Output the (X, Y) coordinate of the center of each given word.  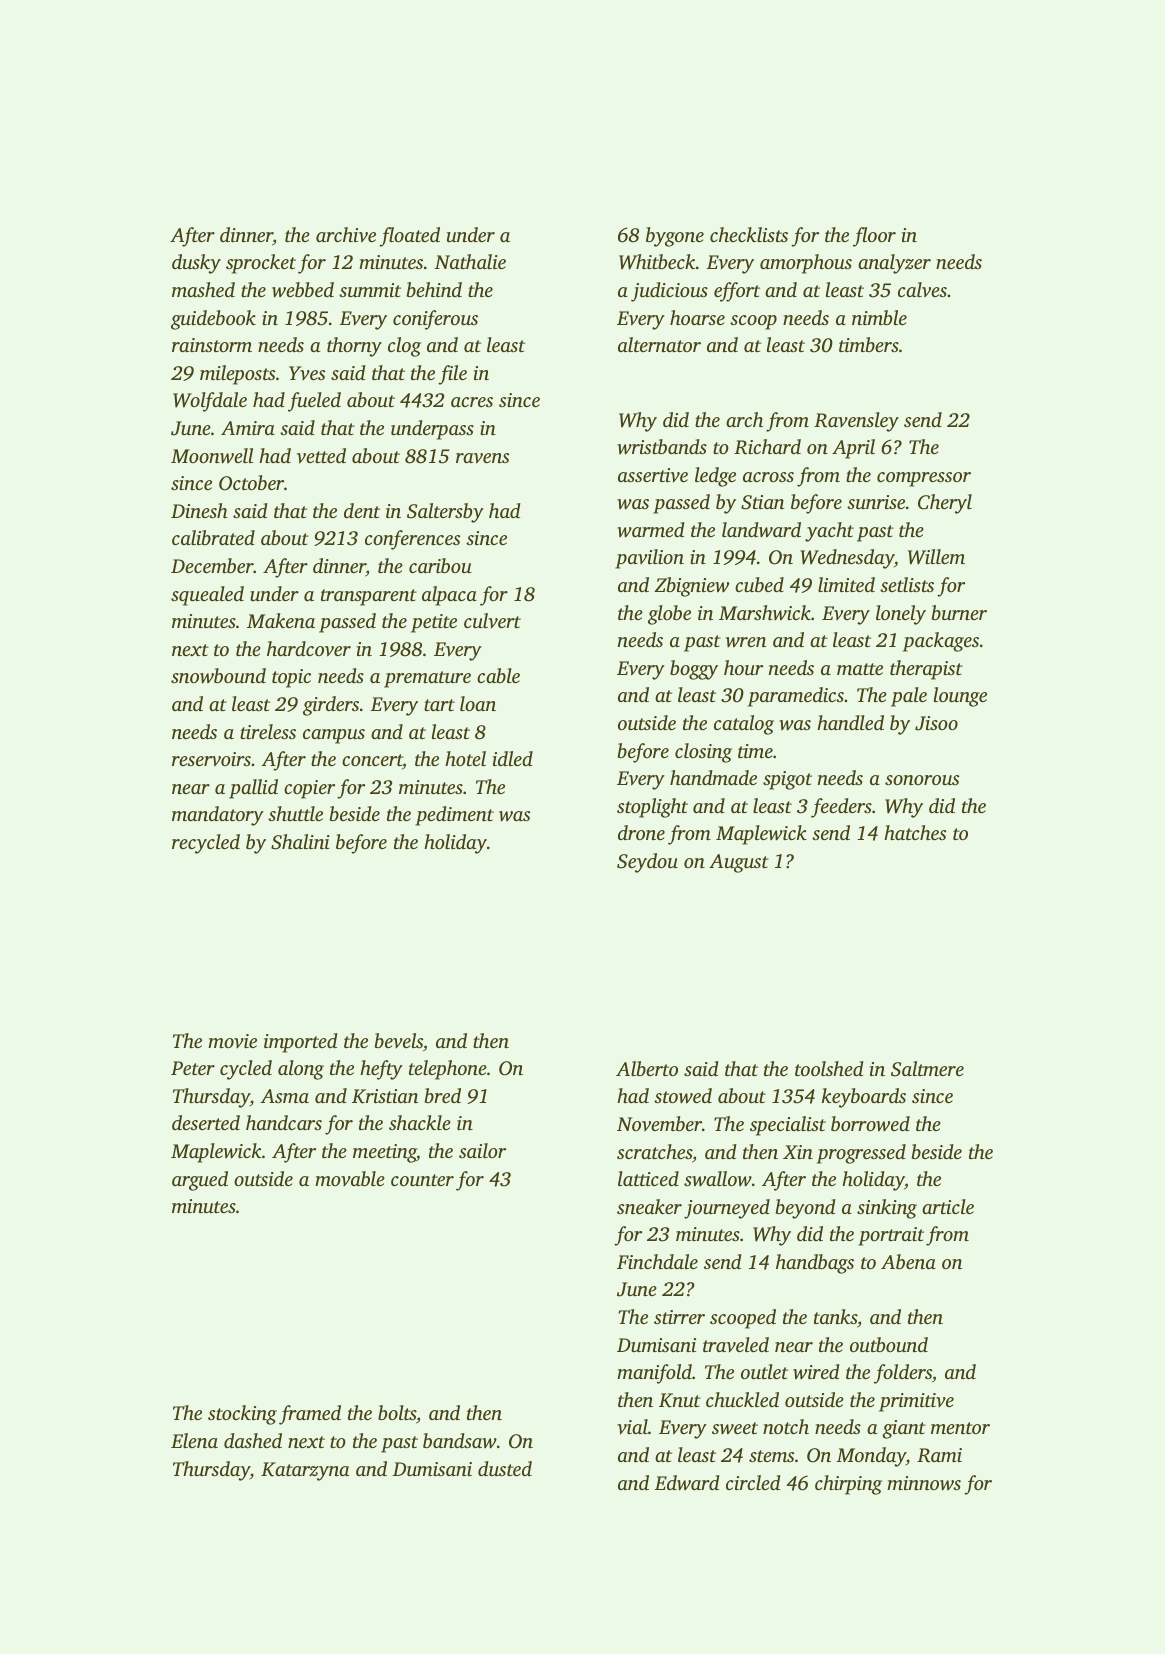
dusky (196, 264)
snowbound (218, 676)
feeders (841, 808)
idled (513, 758)
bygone (675, 237)
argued (200, 1181)
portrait (891, 1236)
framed (310, 1415)
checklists (749, 234)
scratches (654, 1151)
